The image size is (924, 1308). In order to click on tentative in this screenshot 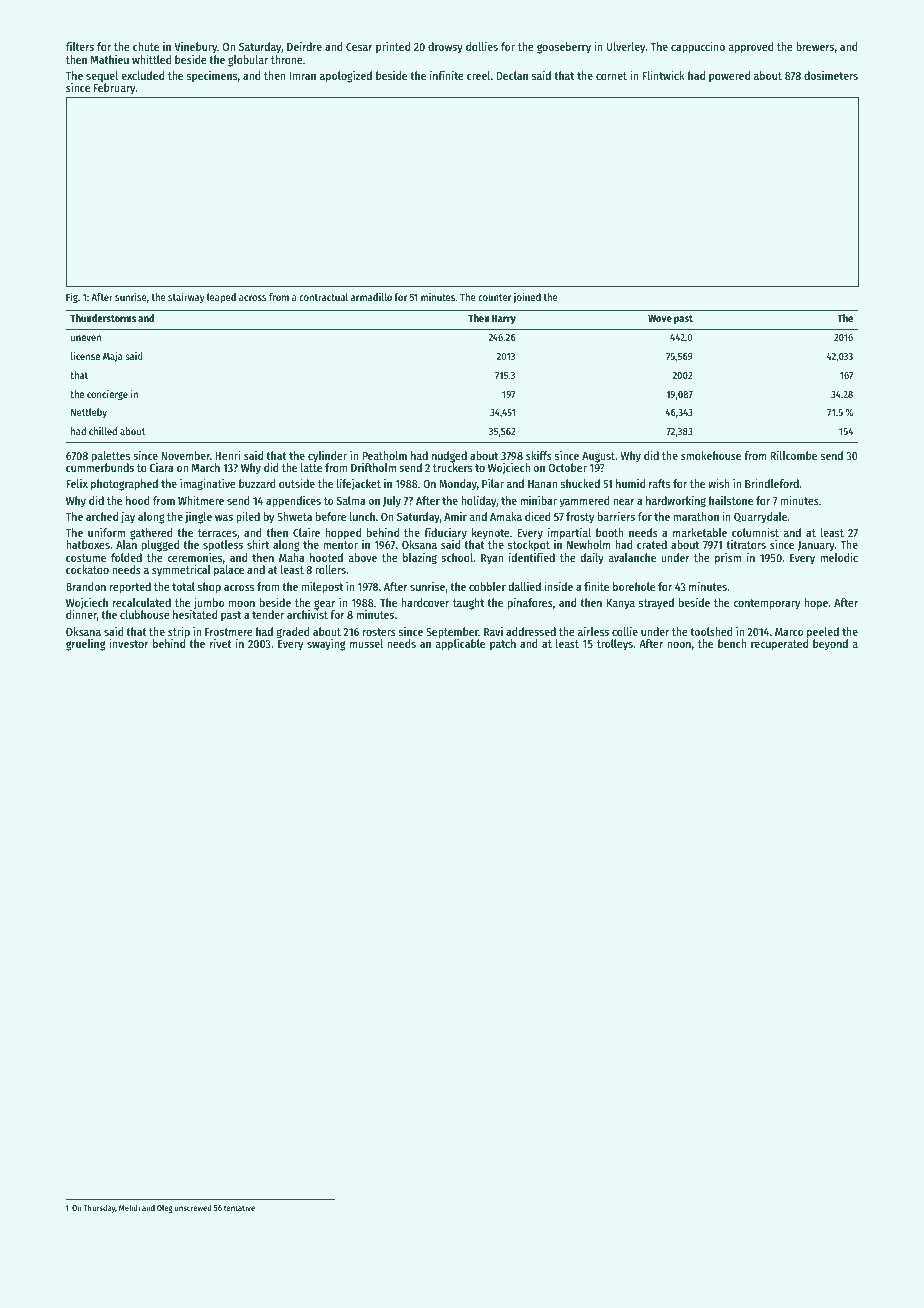, I will do `click(239, 1207)`.
